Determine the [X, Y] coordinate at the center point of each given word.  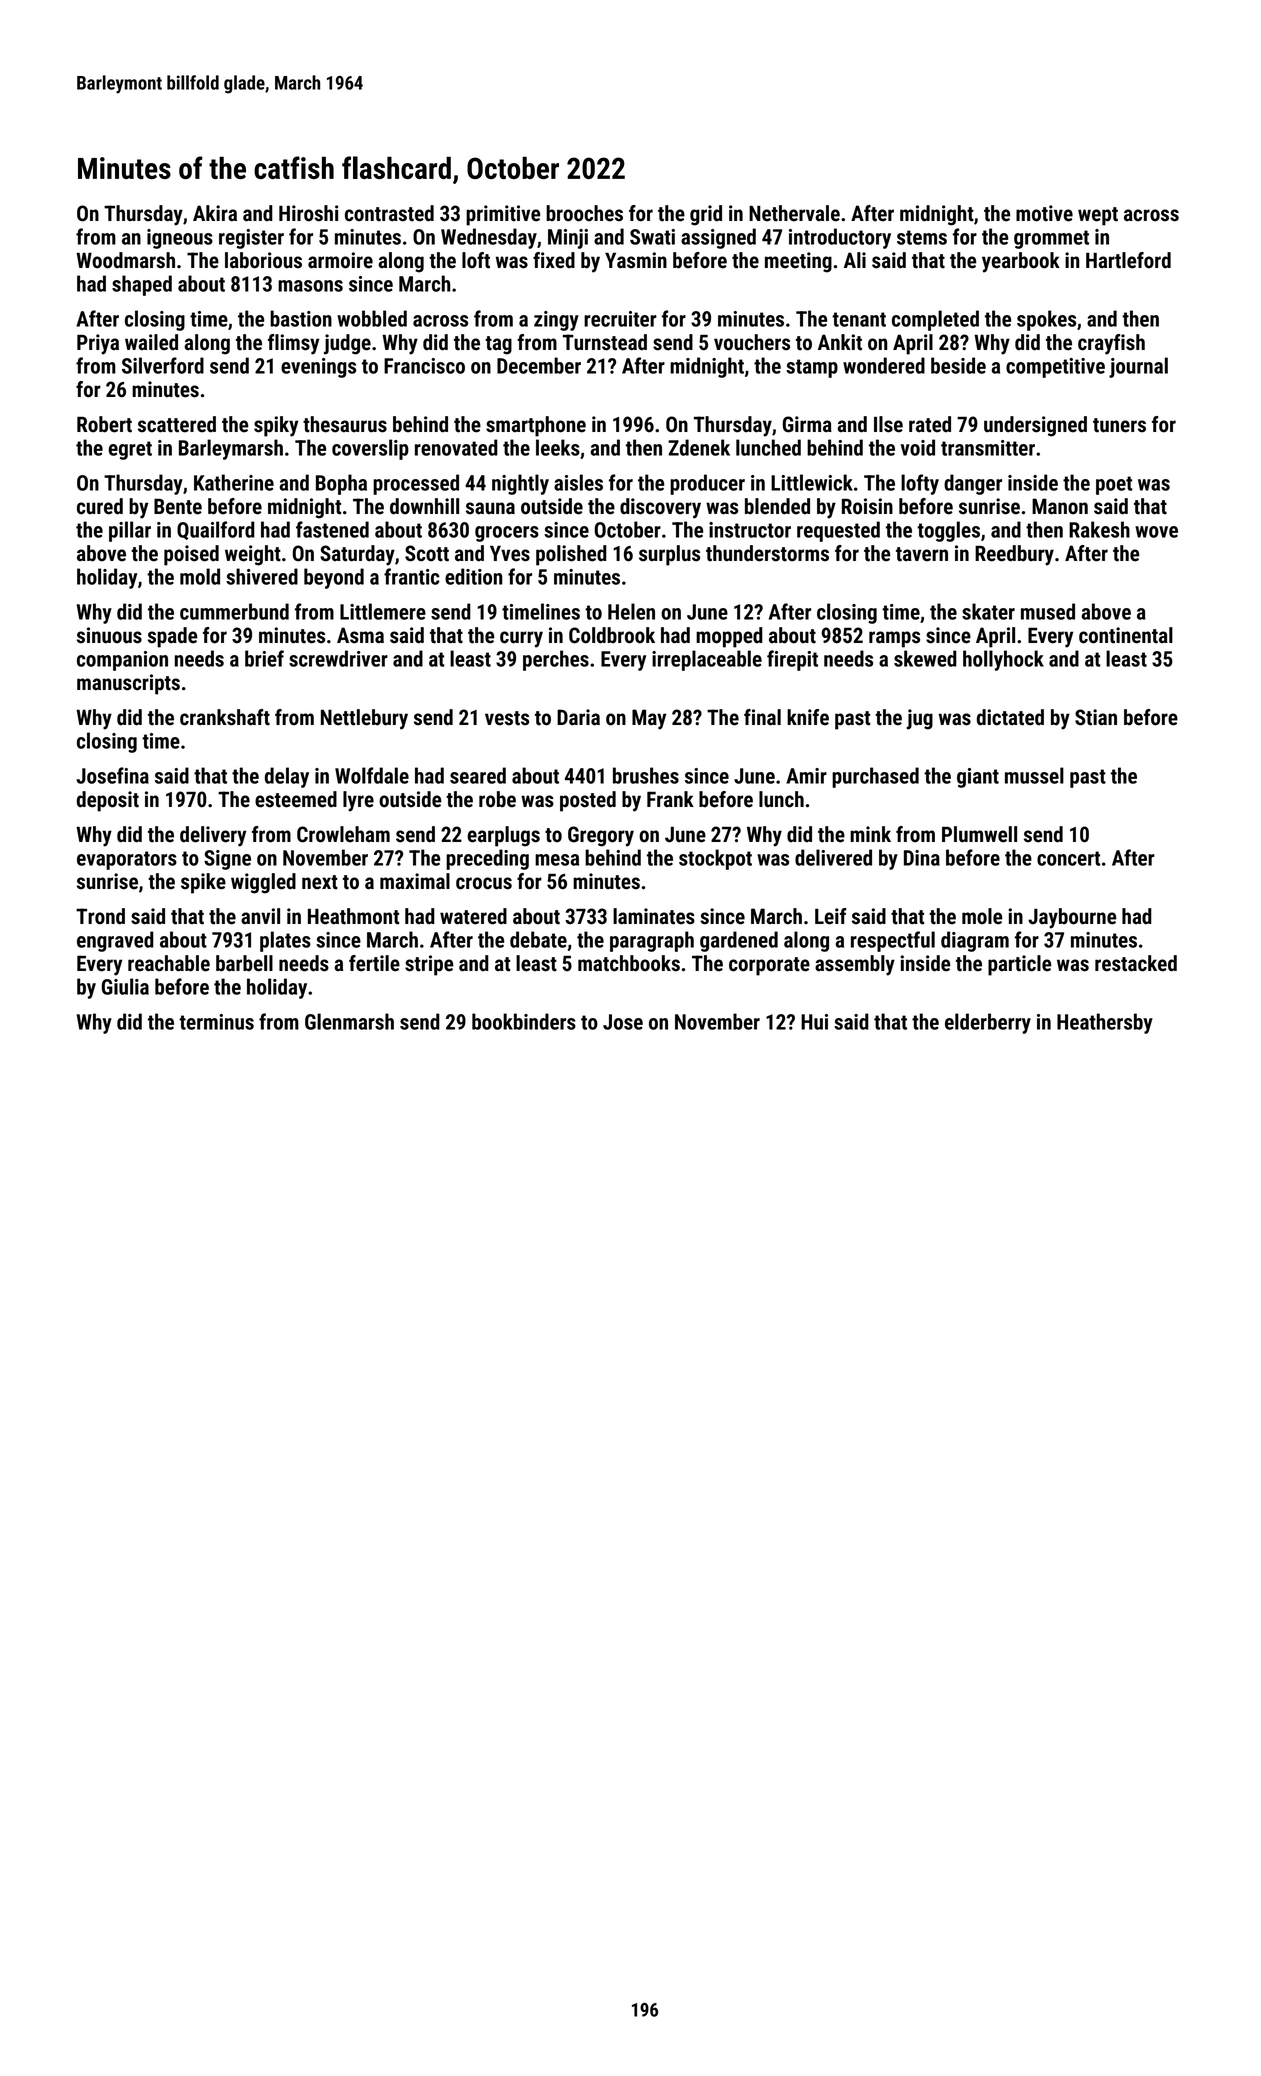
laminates [654, 916]
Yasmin [636, 260]
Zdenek [699, 447]
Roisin [867, 506]
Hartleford [1128, 260]
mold [200, 576]
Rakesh [1099, 529]
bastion [301, 318]
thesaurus [345, 424]
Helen [631, 611]
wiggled [263, 883]
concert [1068, 858]
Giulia [125, 986]
